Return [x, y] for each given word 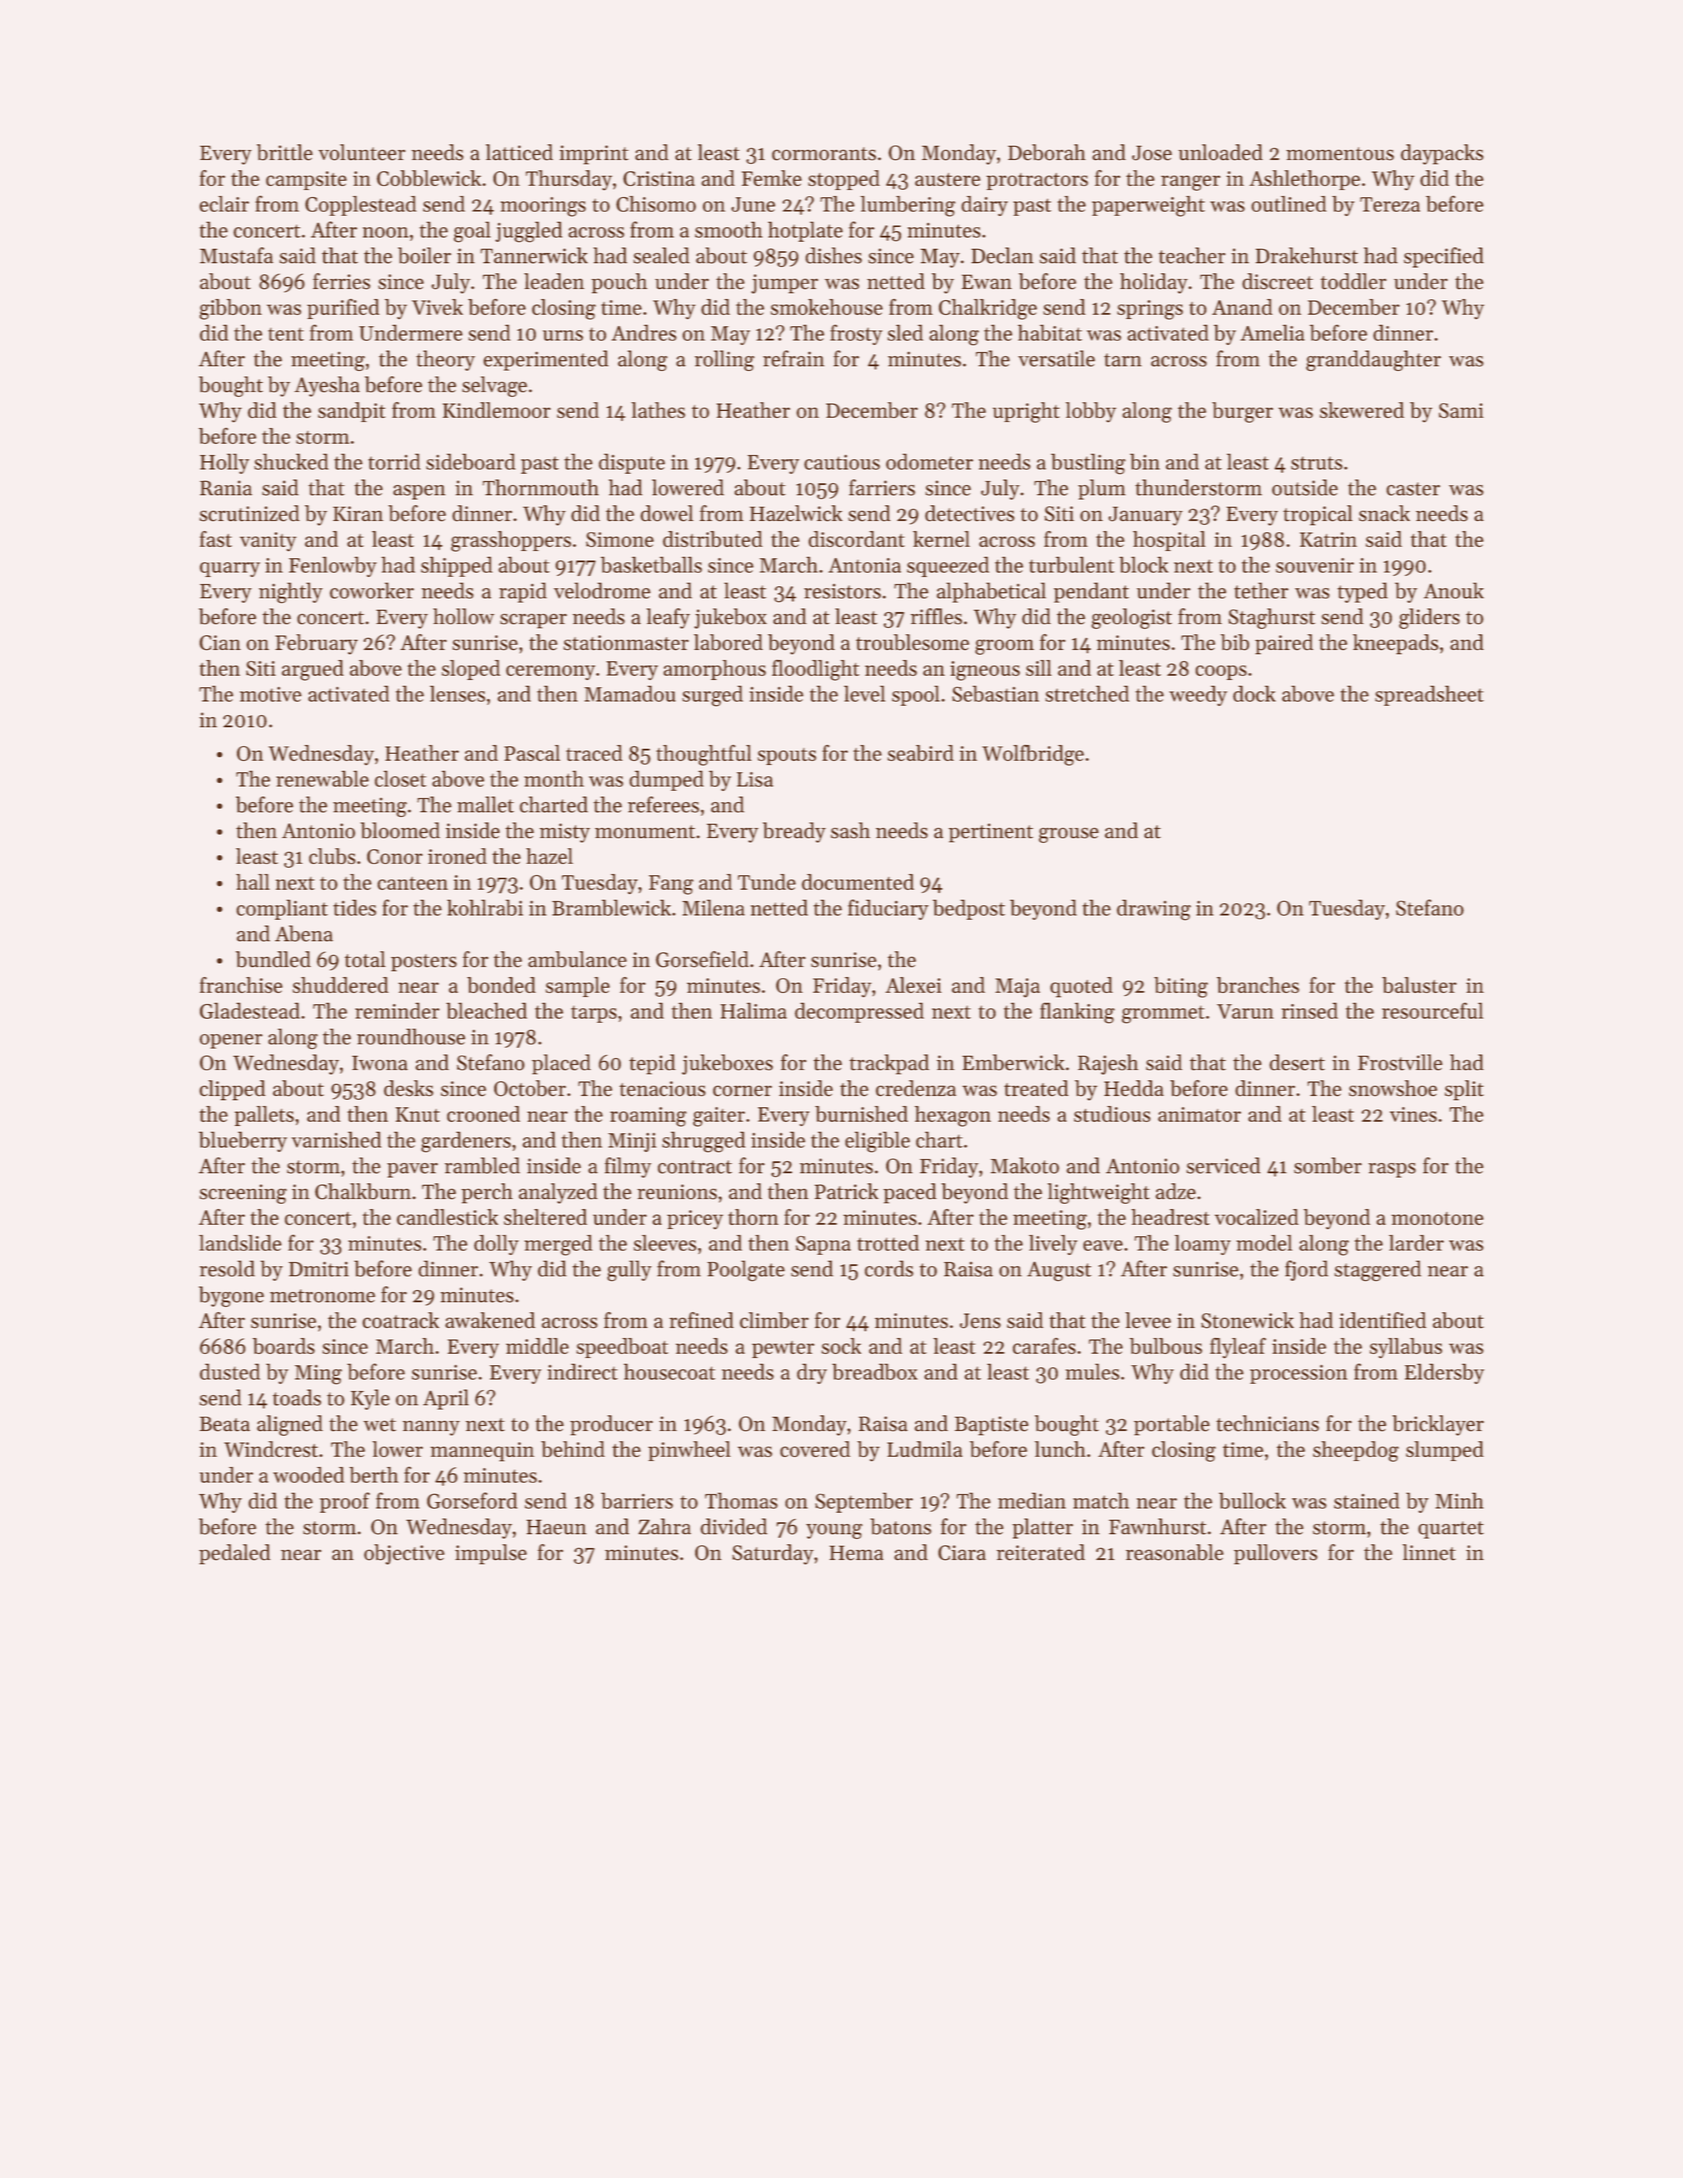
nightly [291, 593]
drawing [1154, 910]
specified [1444, 257]
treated [1036, 1088]
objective [404, 1554]
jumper [784, 284]
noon [385, 232]
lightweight [1099, 1193]
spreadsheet [1429, 695]
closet [400, 778]
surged [712, 696]
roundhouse [411, 1036]
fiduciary [888, 909]
